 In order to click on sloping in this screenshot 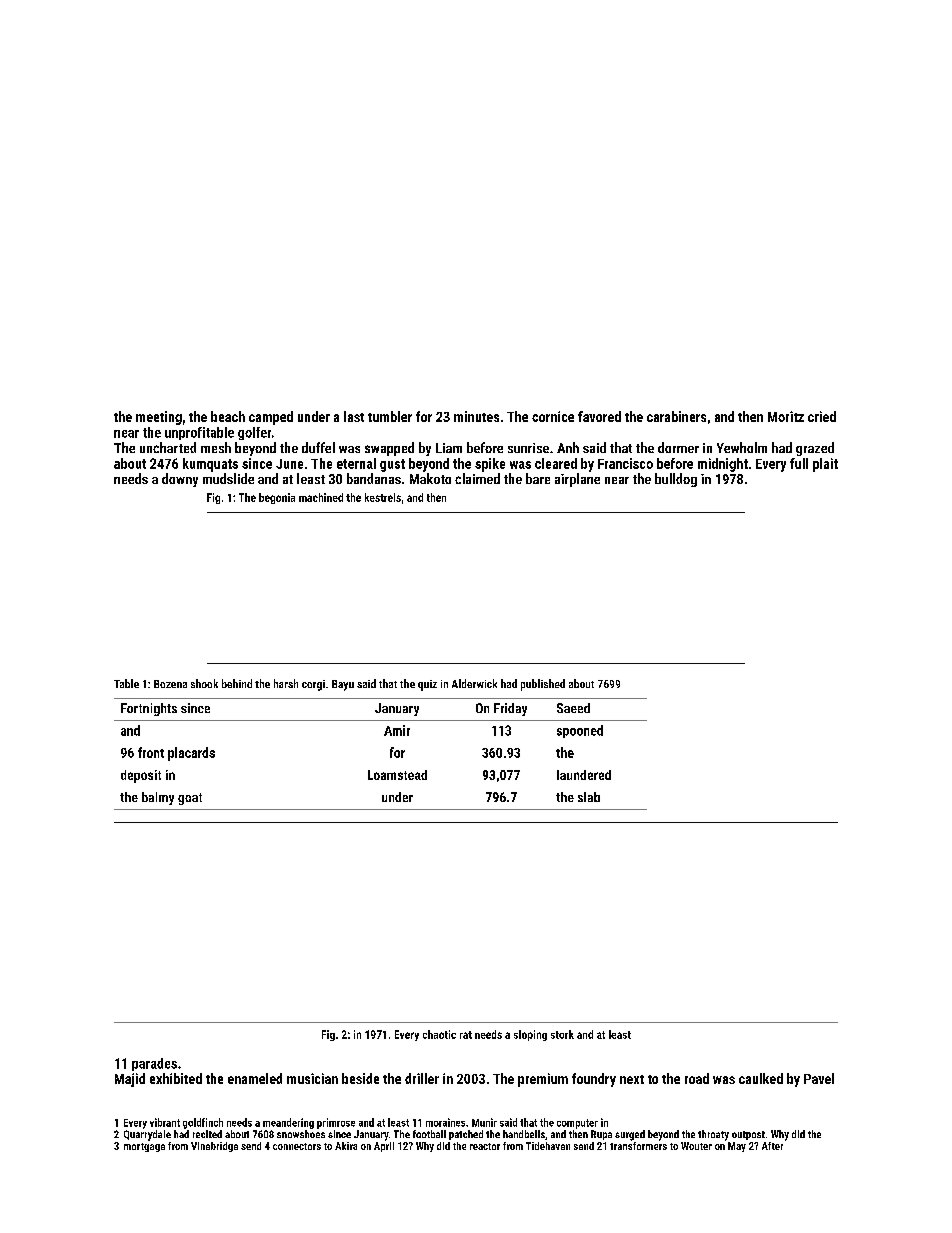, I will do `click(530, 1035)`.
